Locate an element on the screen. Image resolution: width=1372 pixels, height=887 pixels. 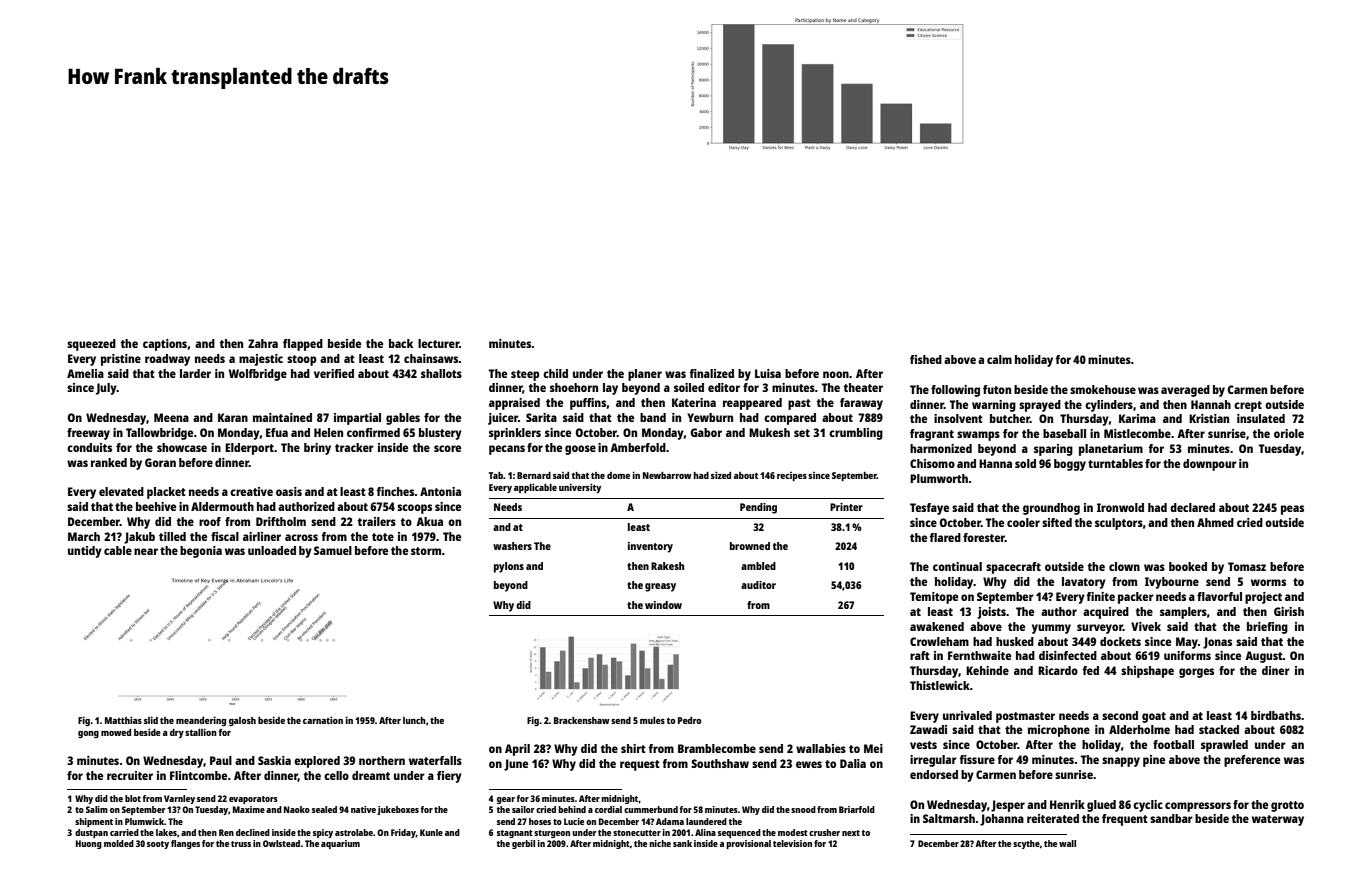
Owlstead is located at coordinates (281, 843).
